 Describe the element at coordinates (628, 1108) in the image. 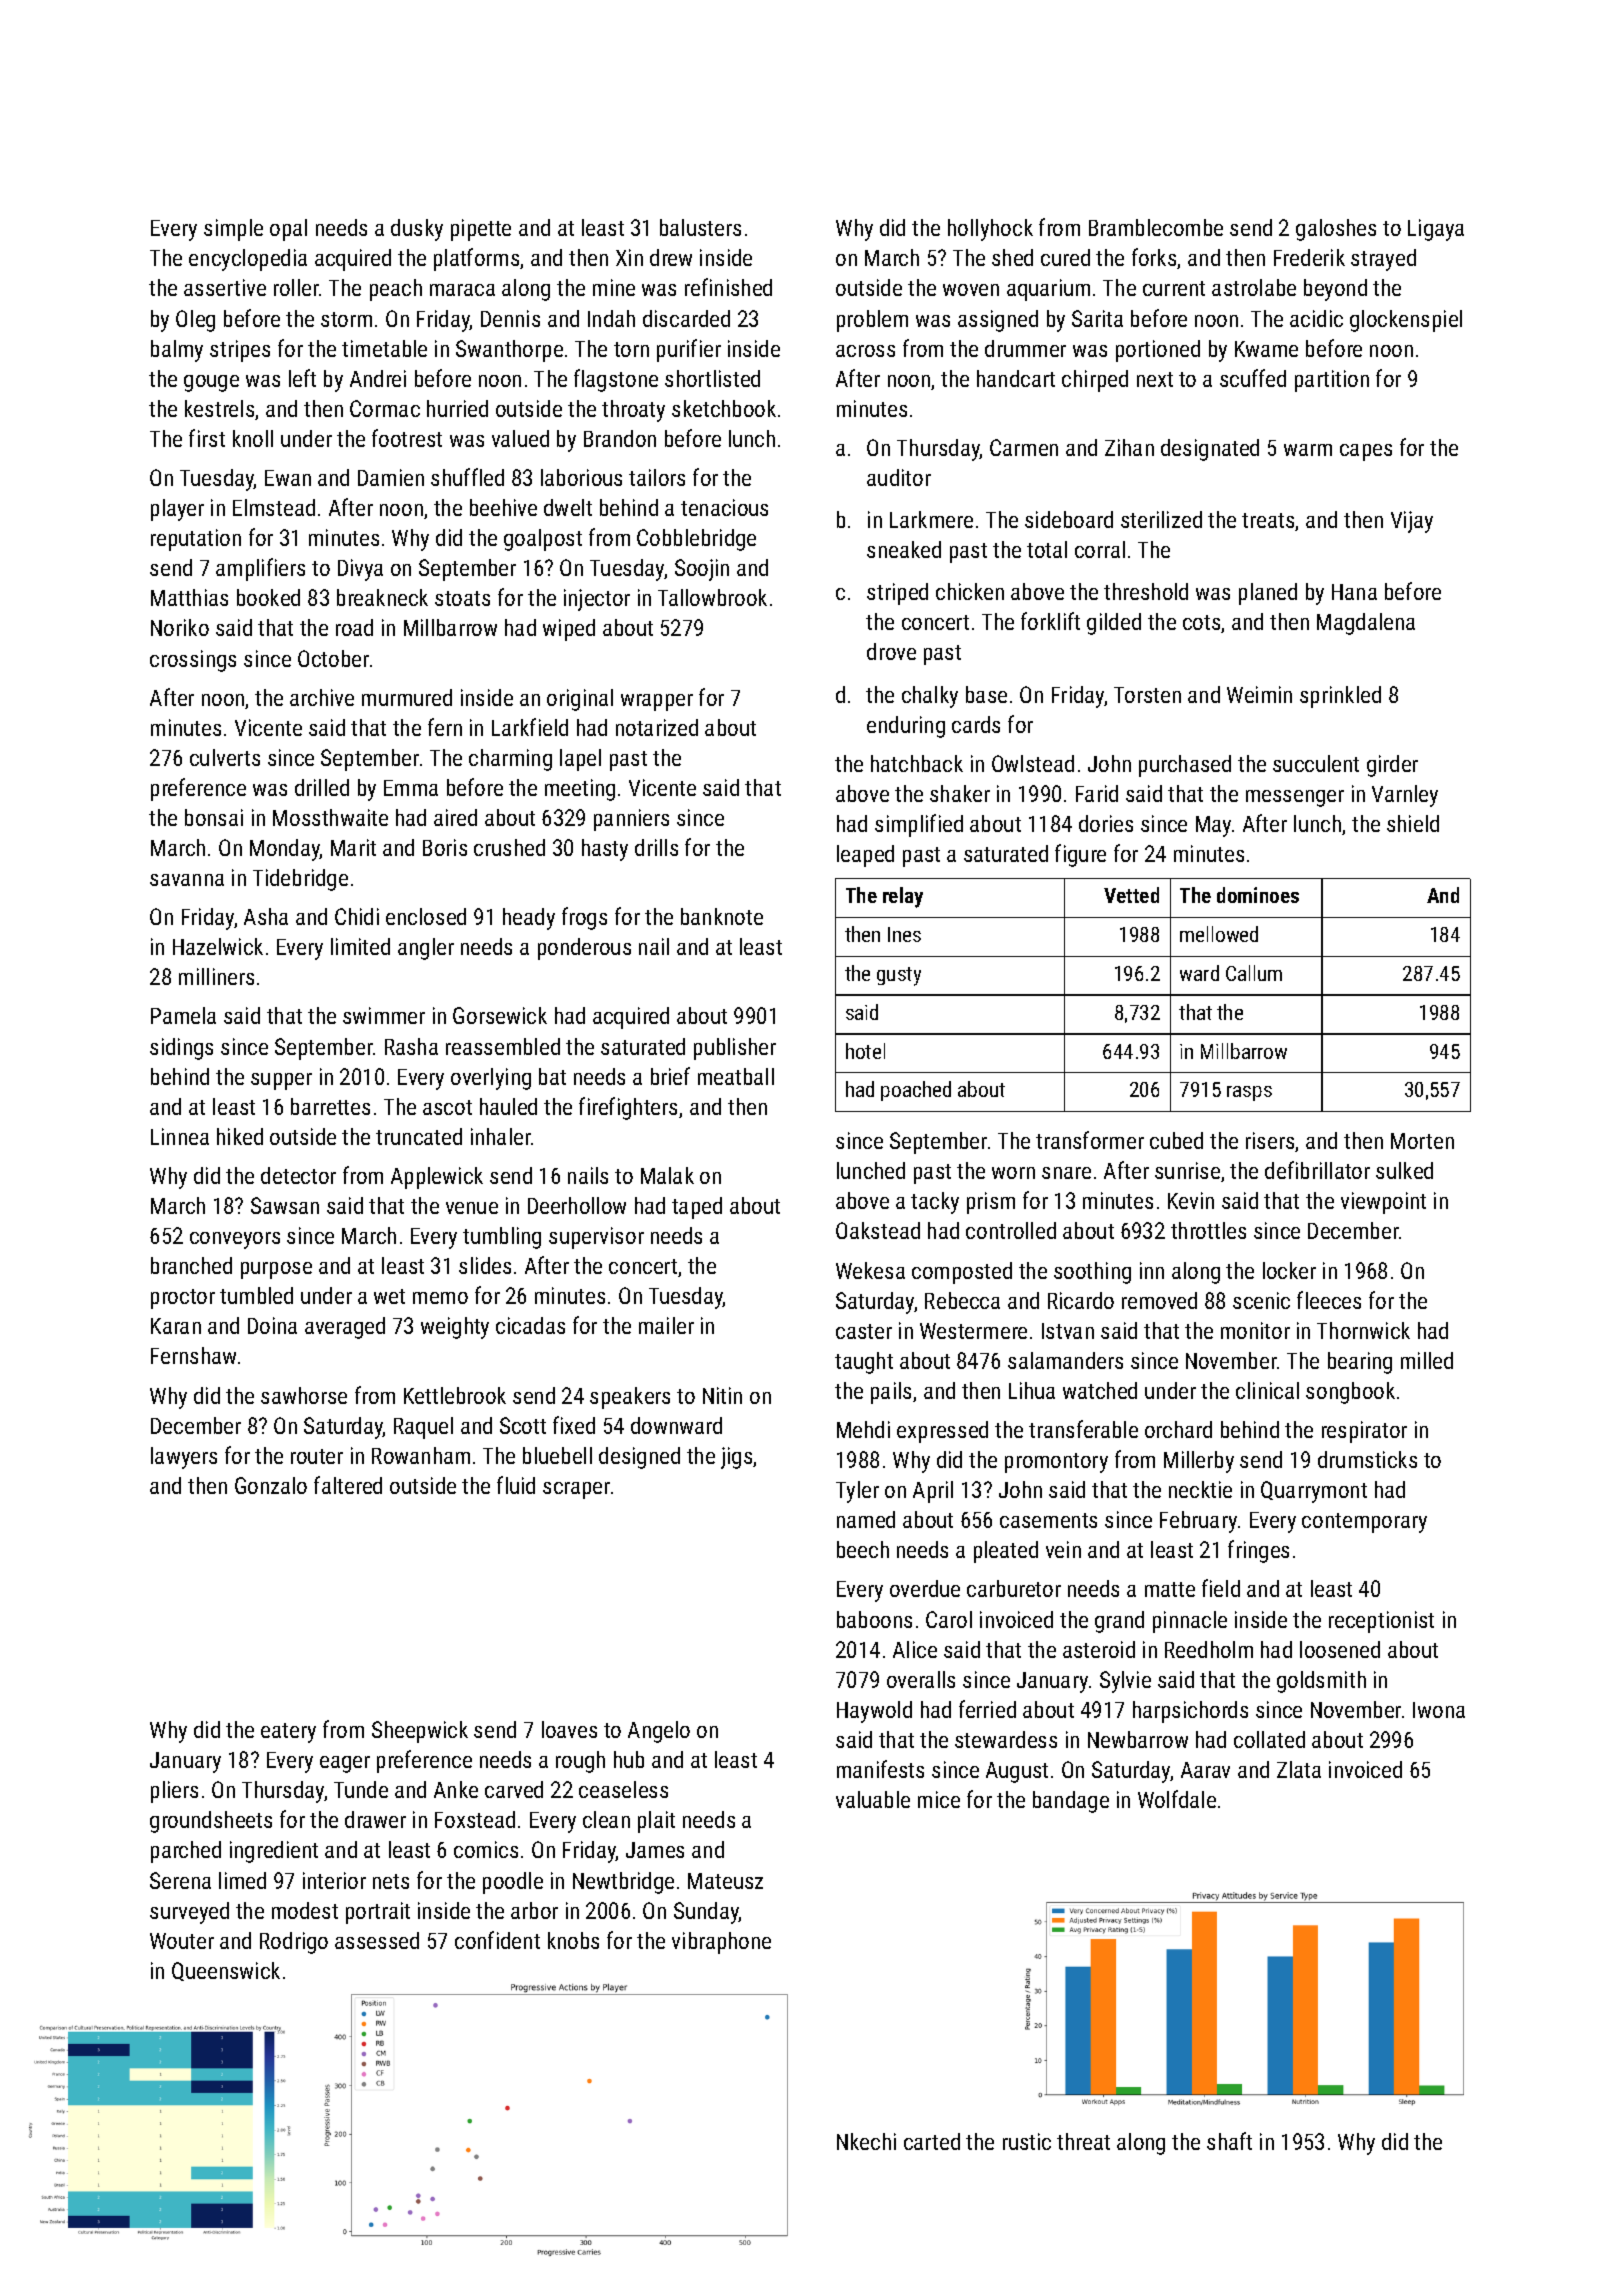

I see `firefighters` at that location.
